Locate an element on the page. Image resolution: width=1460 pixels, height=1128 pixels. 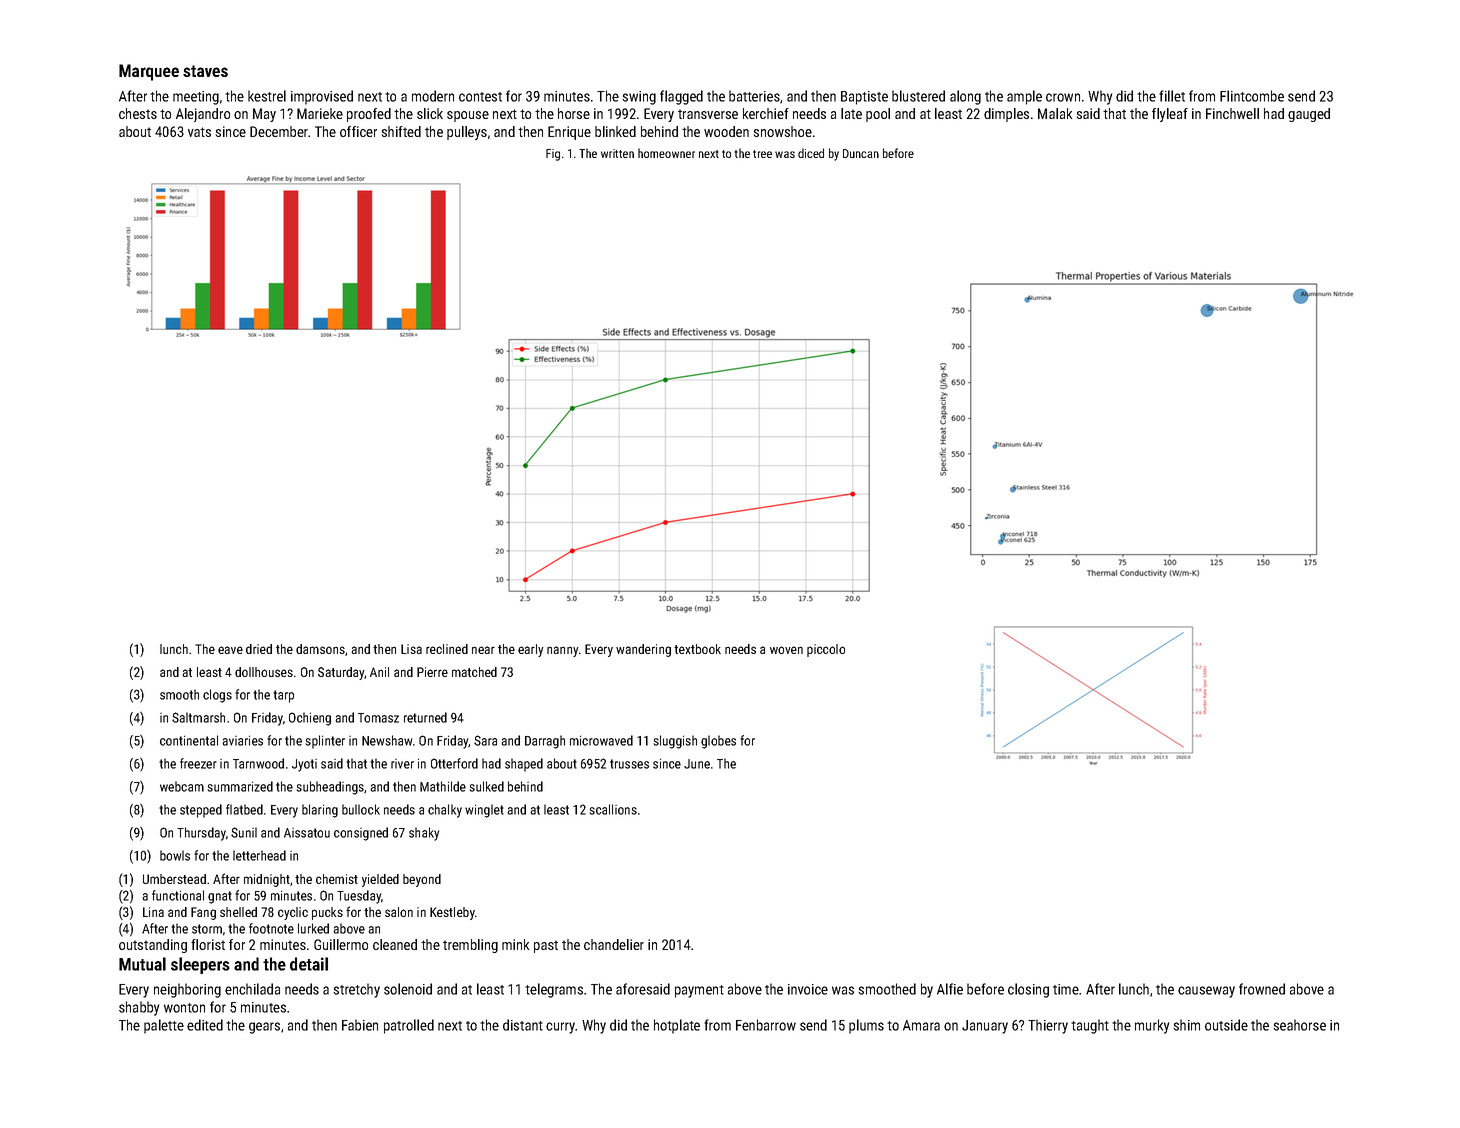
Tomasz is located at coordinates (378, 718).
